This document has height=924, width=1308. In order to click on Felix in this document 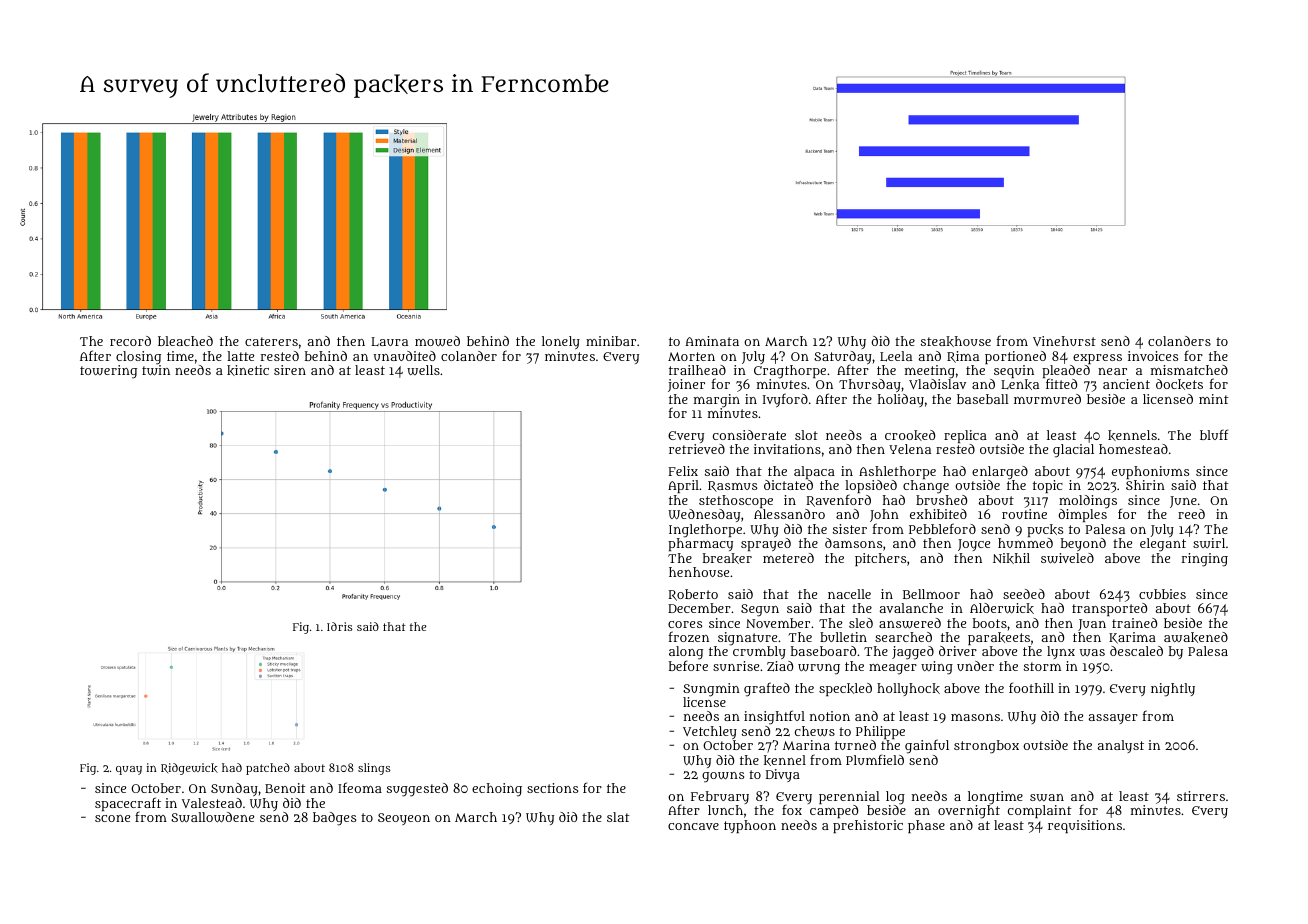, I will do `click(683, 471)`.
